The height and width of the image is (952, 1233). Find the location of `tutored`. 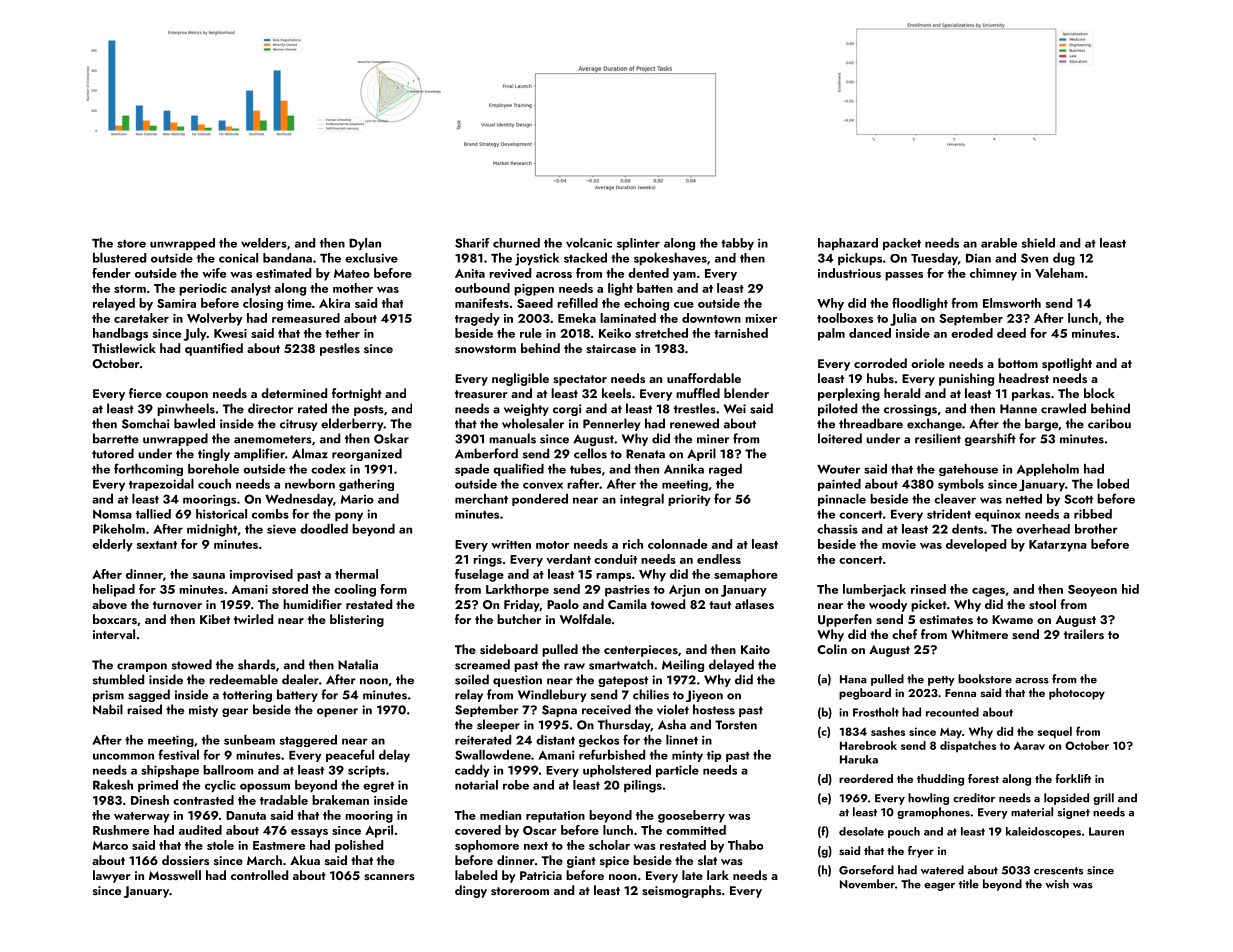

tutored is located at coordinates (113, 453).
